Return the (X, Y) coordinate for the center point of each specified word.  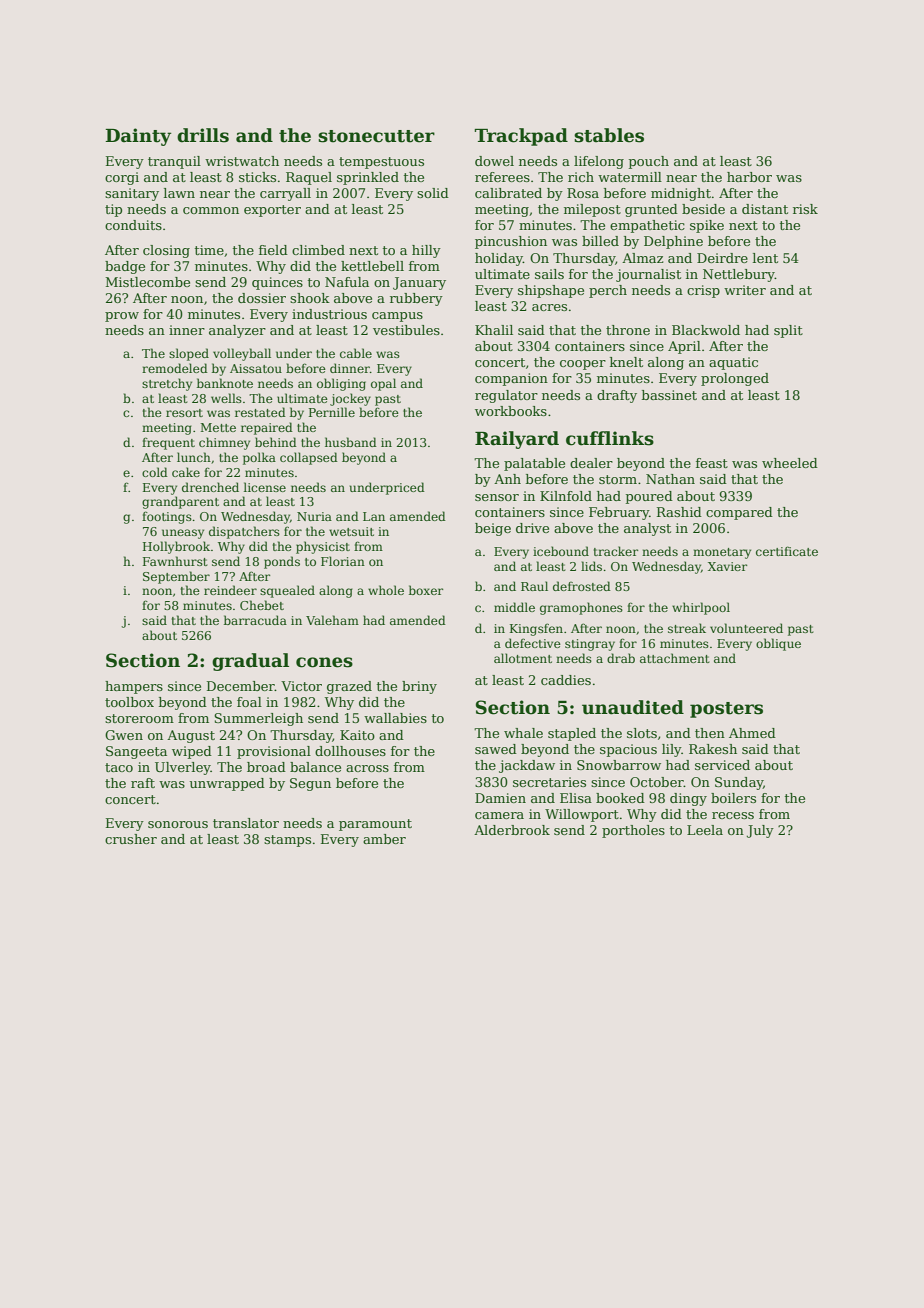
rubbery (416, 299)
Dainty (138, 137)
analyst (647, 529)
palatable (534, 464)
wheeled (790, 463)
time (209, 250)
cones (324, 662)
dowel (494, 161)
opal (383, 384)
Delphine (673, 242)
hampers (134, 687)
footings (167, 517)
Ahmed (752, 733)
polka (259, 458)
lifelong (599, 162)
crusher (131, 839)
